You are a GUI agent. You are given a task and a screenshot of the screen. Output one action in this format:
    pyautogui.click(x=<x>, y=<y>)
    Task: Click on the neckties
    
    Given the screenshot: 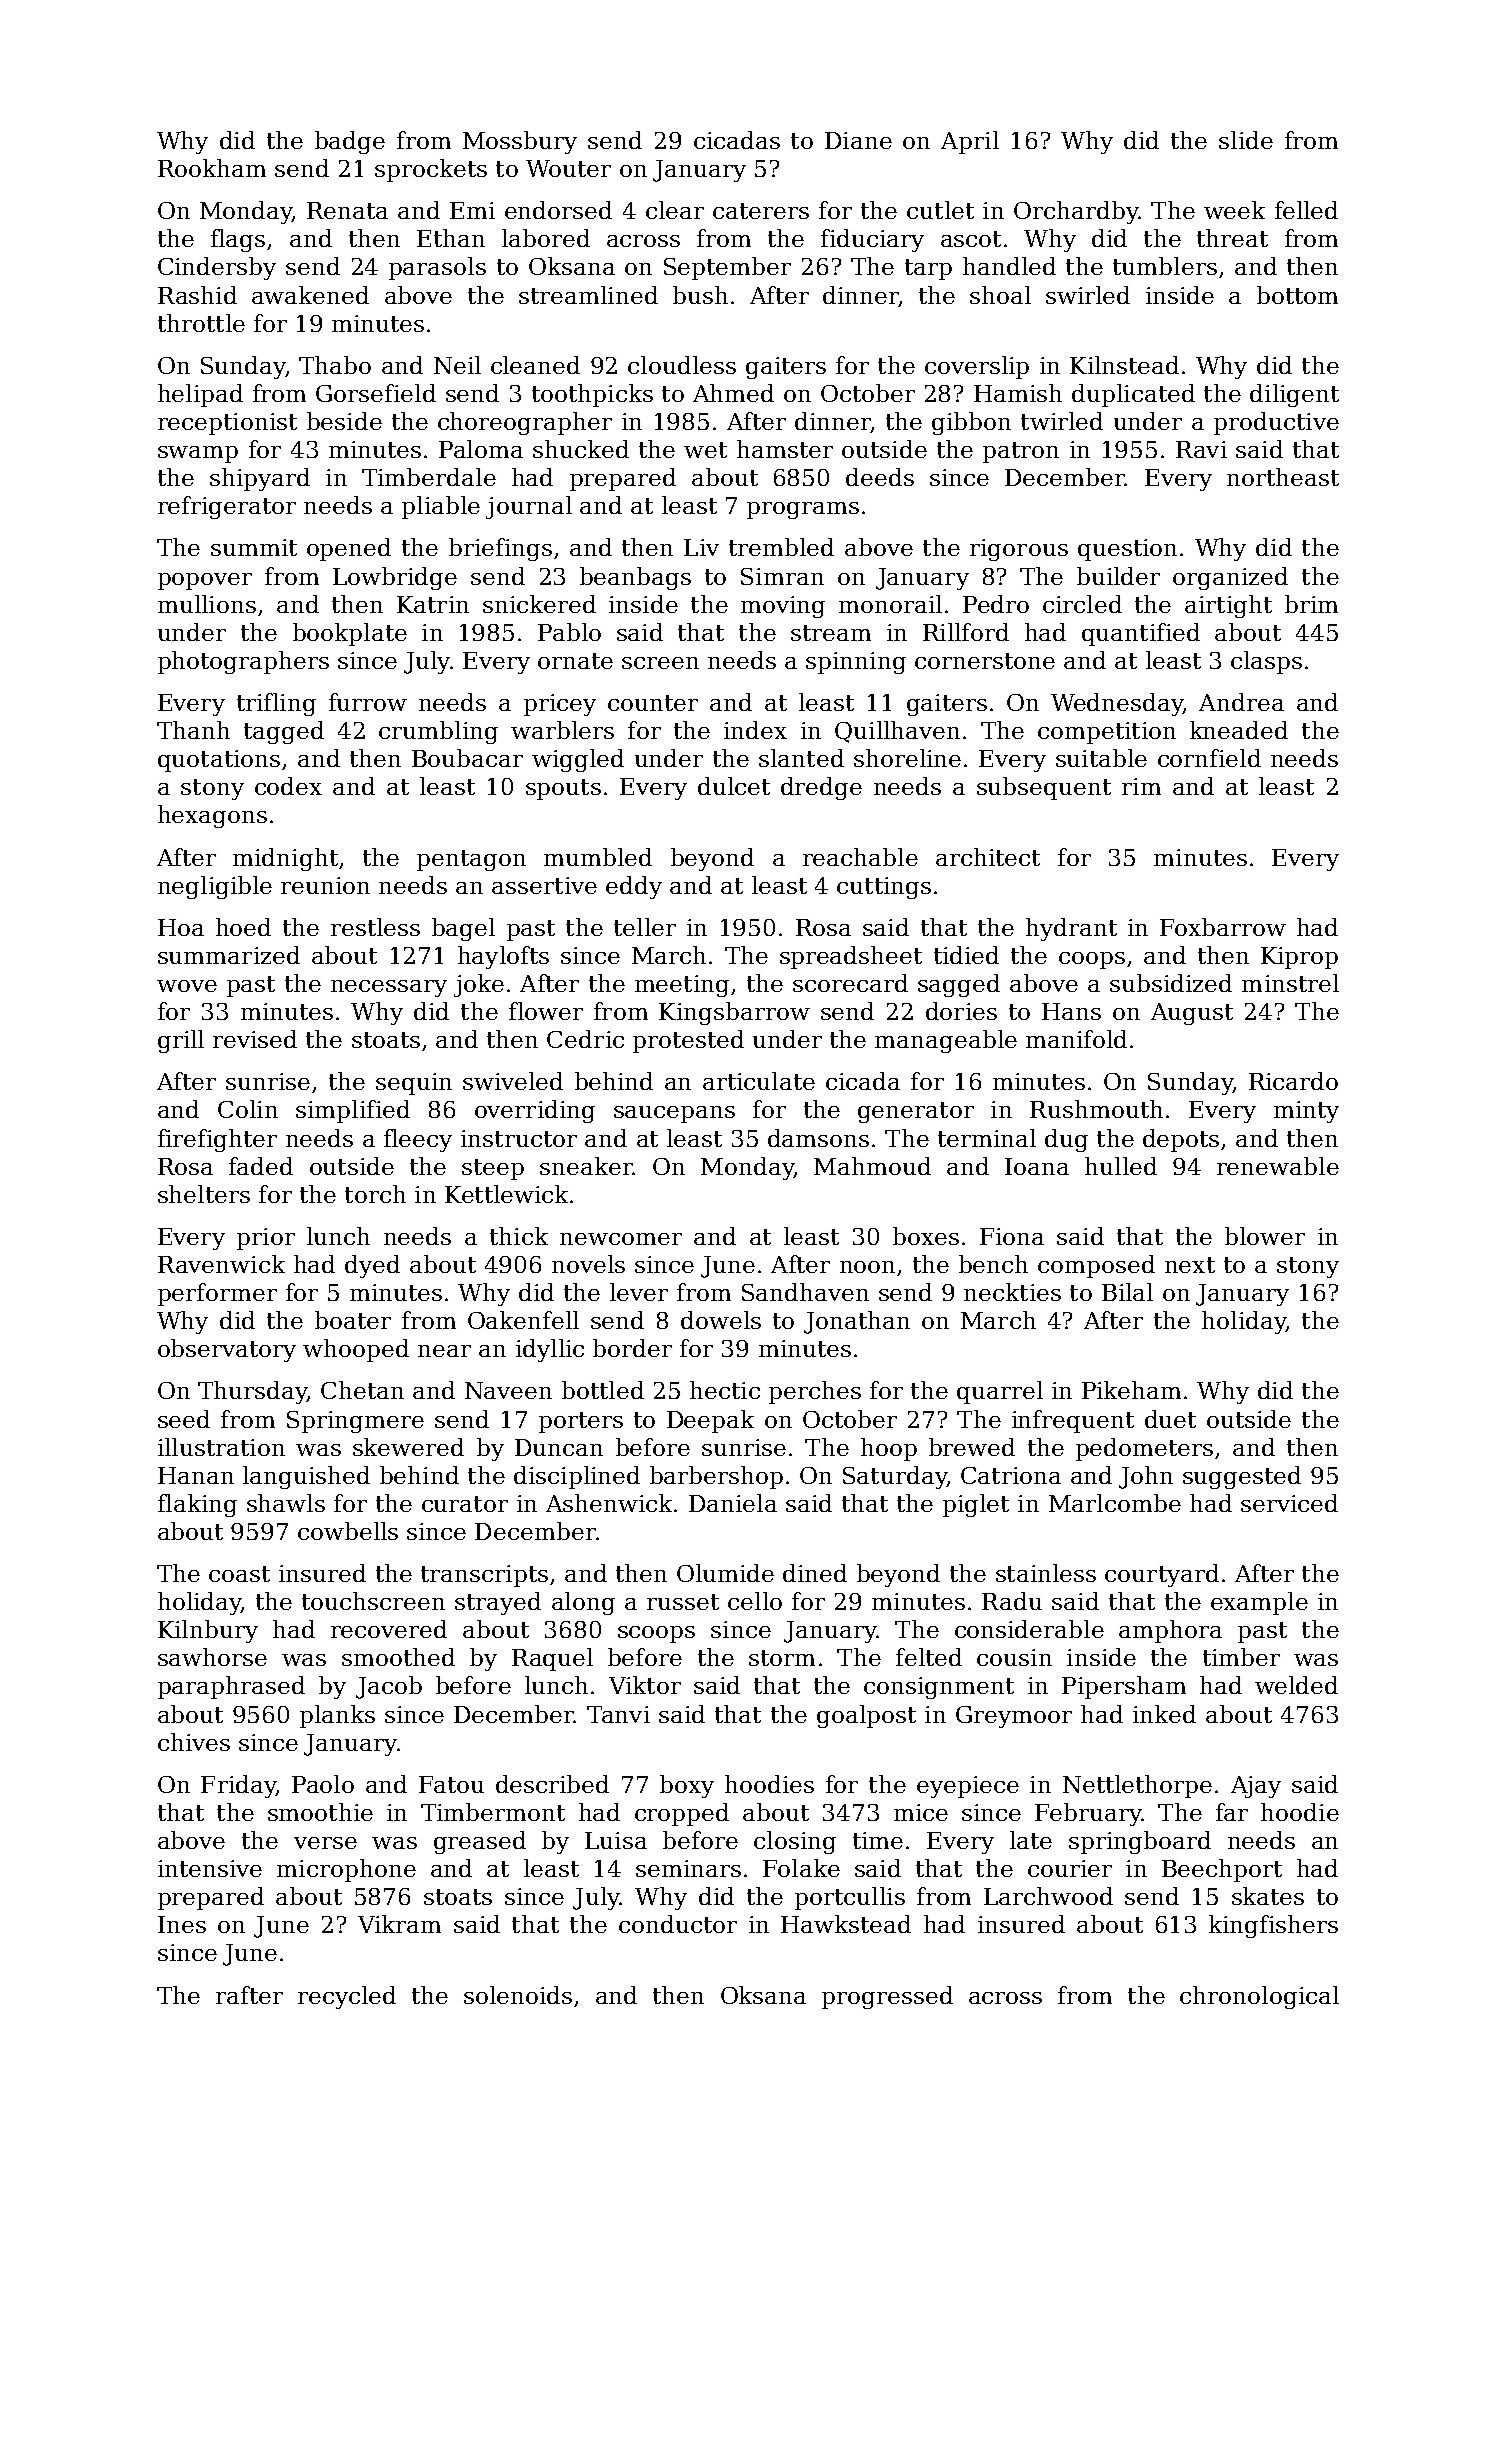 What is the action you would take?
    pyautogui.click(x=1012, y=1292)
